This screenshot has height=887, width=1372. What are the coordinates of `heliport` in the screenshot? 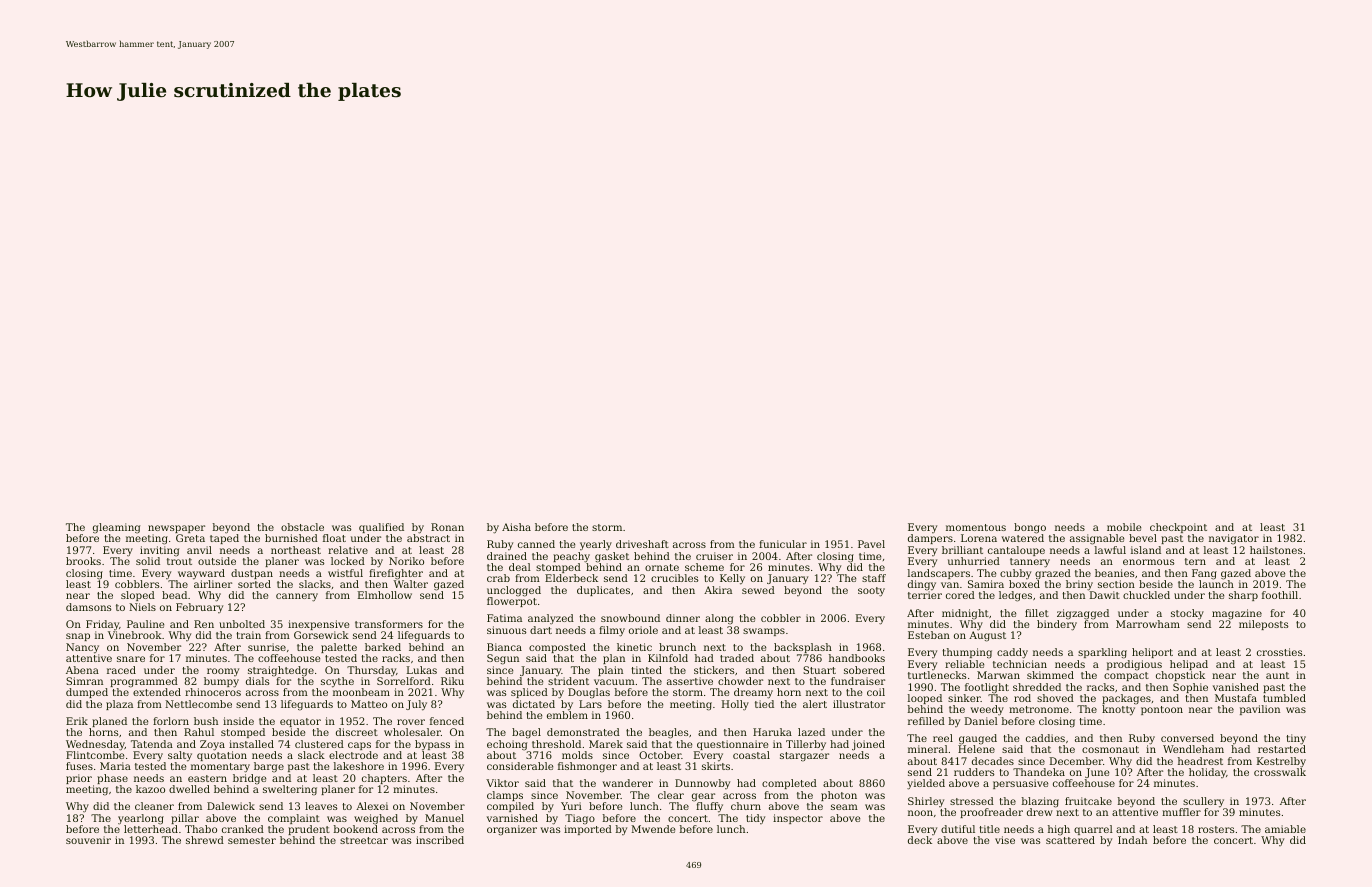 It's located at (1152, 653).
